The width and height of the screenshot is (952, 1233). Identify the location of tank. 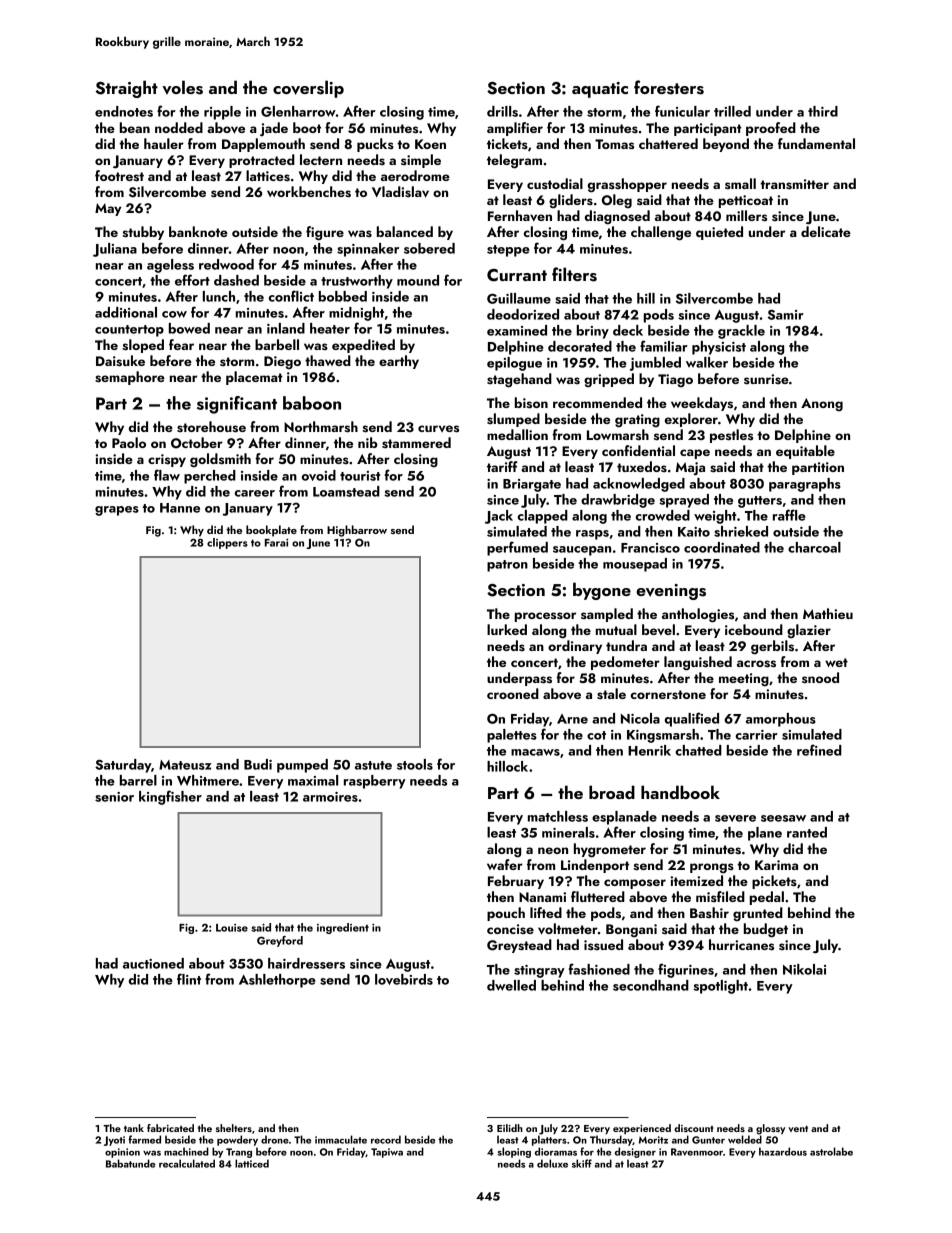
(134, 1128).
